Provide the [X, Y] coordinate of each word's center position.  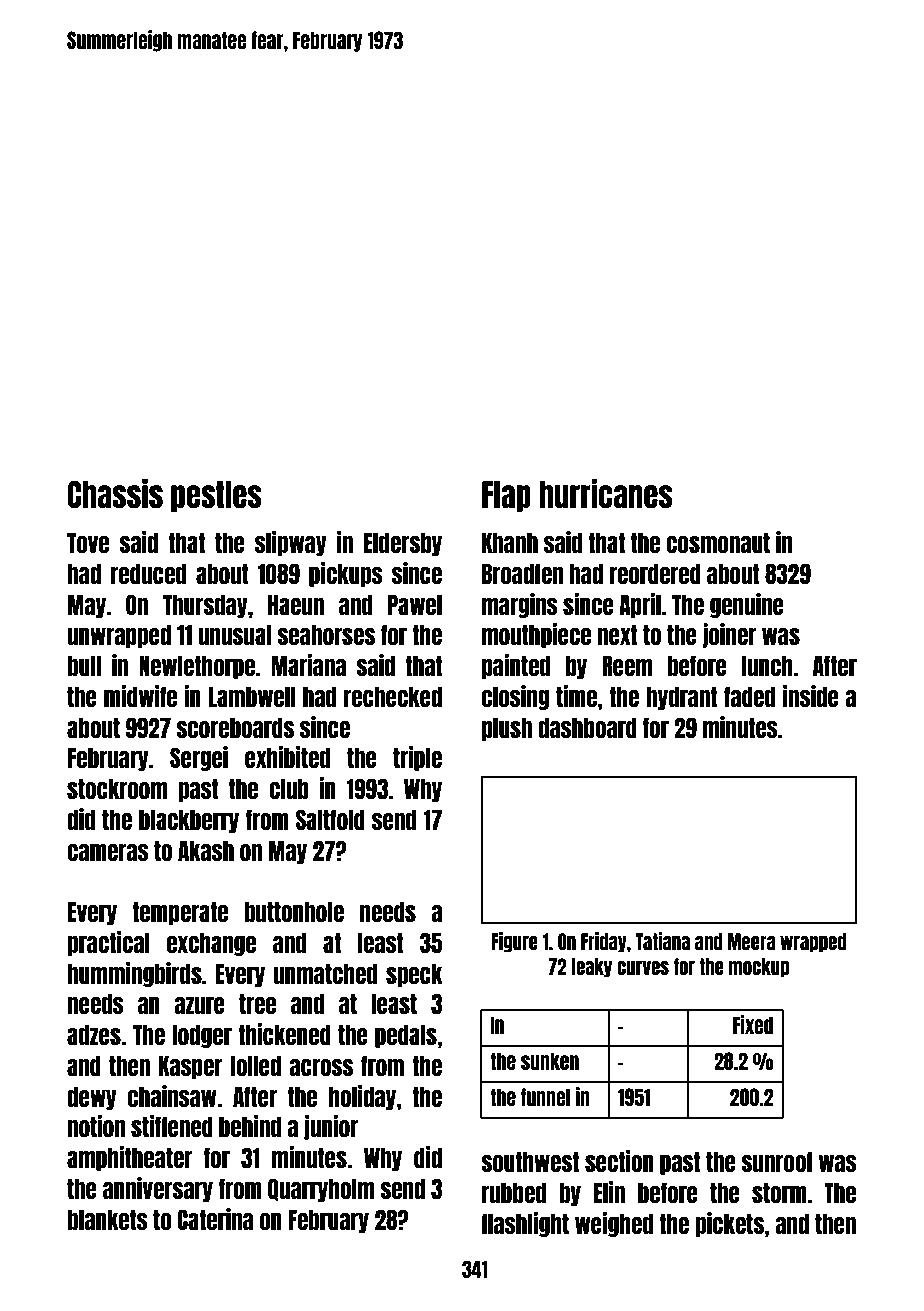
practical [108, 943]
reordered [655, 573]
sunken [550, 1061]
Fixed [753, 1024]
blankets [108, 1219]
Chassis [115, 494]
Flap [506, 496]
